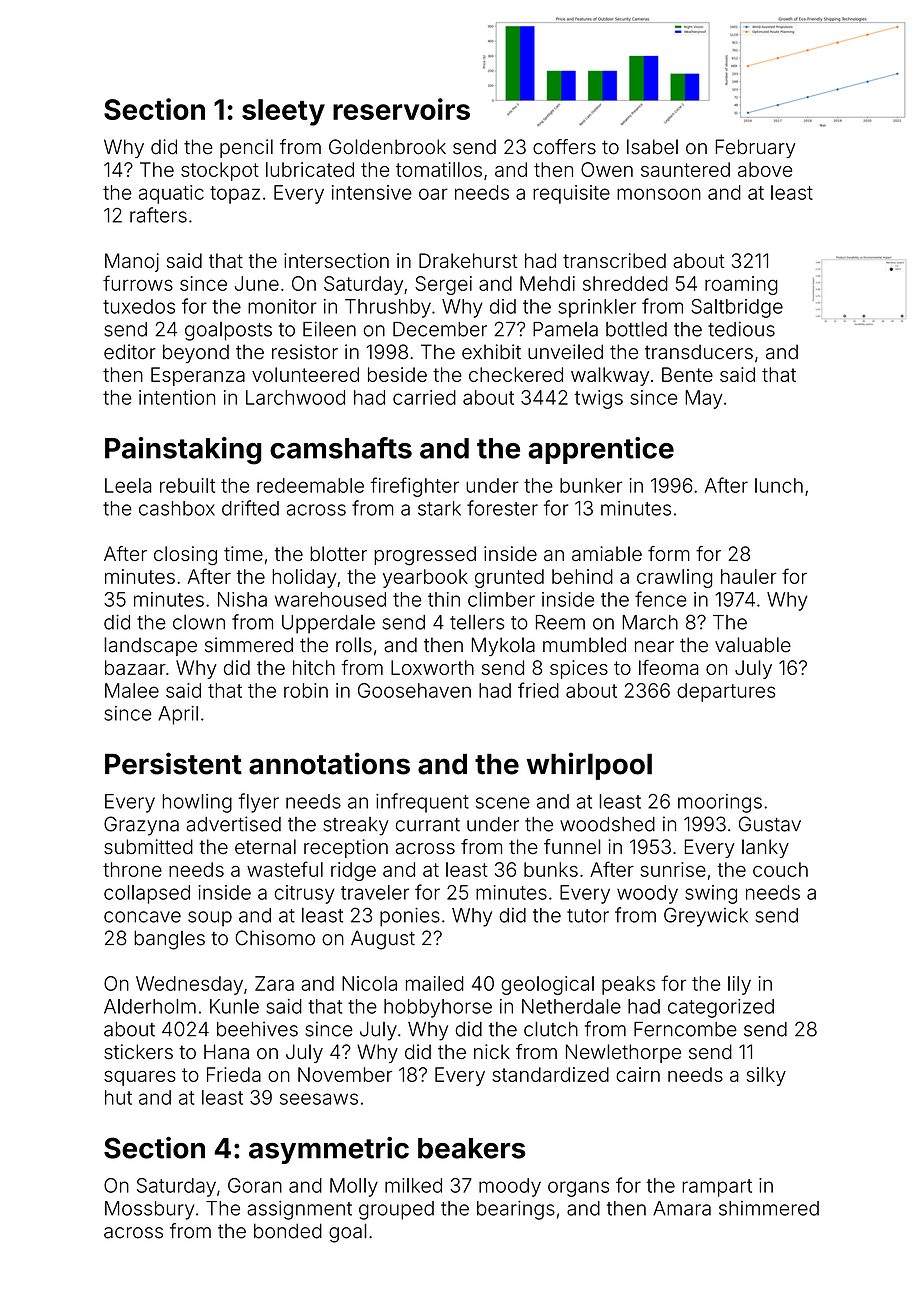 Image resolution: width=924 pixels, height=1308 pixels. What do you see at coordinates (753, 645) in the screenshot?
I see `valuable` at bounding box center [753, 645].
